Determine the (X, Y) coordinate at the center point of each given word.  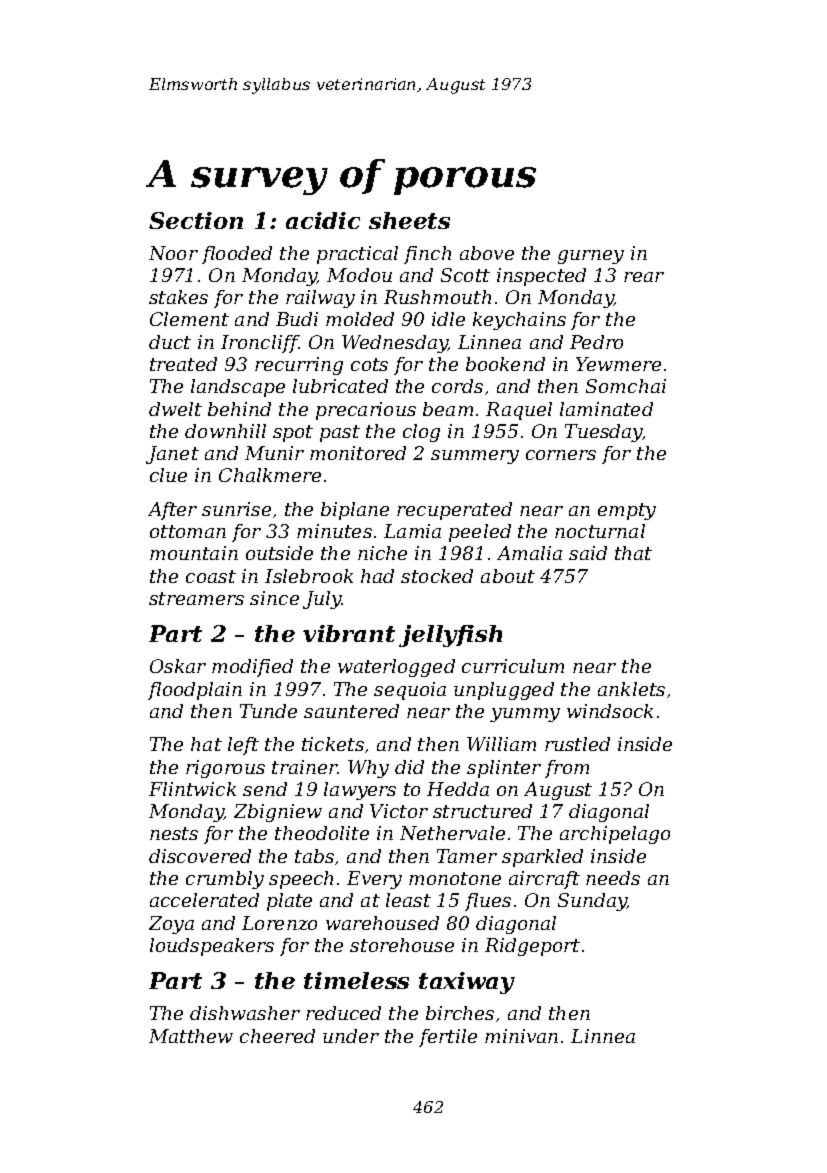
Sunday (592, 902)
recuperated (454, 511)
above (487, 253)
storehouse (402, 945)
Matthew (191, 1036)
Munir (274, 453)
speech (301, 880)
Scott (465, 275)
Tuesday (604, 433)
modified (252, 668)
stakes (178, 297)
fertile (448, 1038)
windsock (610, 711)
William (501, 744)
